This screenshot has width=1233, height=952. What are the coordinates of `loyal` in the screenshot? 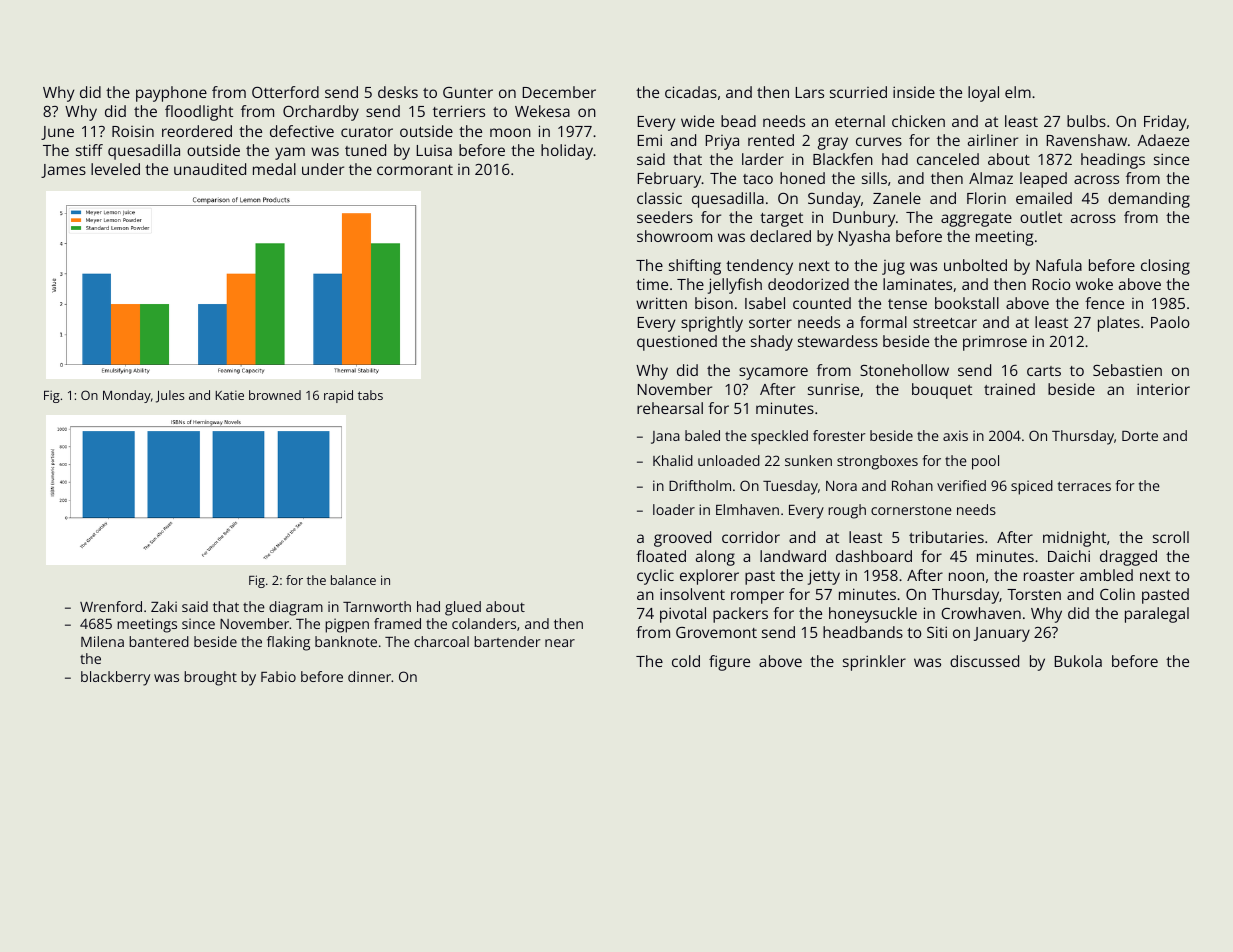 It's located at (983, 94).
